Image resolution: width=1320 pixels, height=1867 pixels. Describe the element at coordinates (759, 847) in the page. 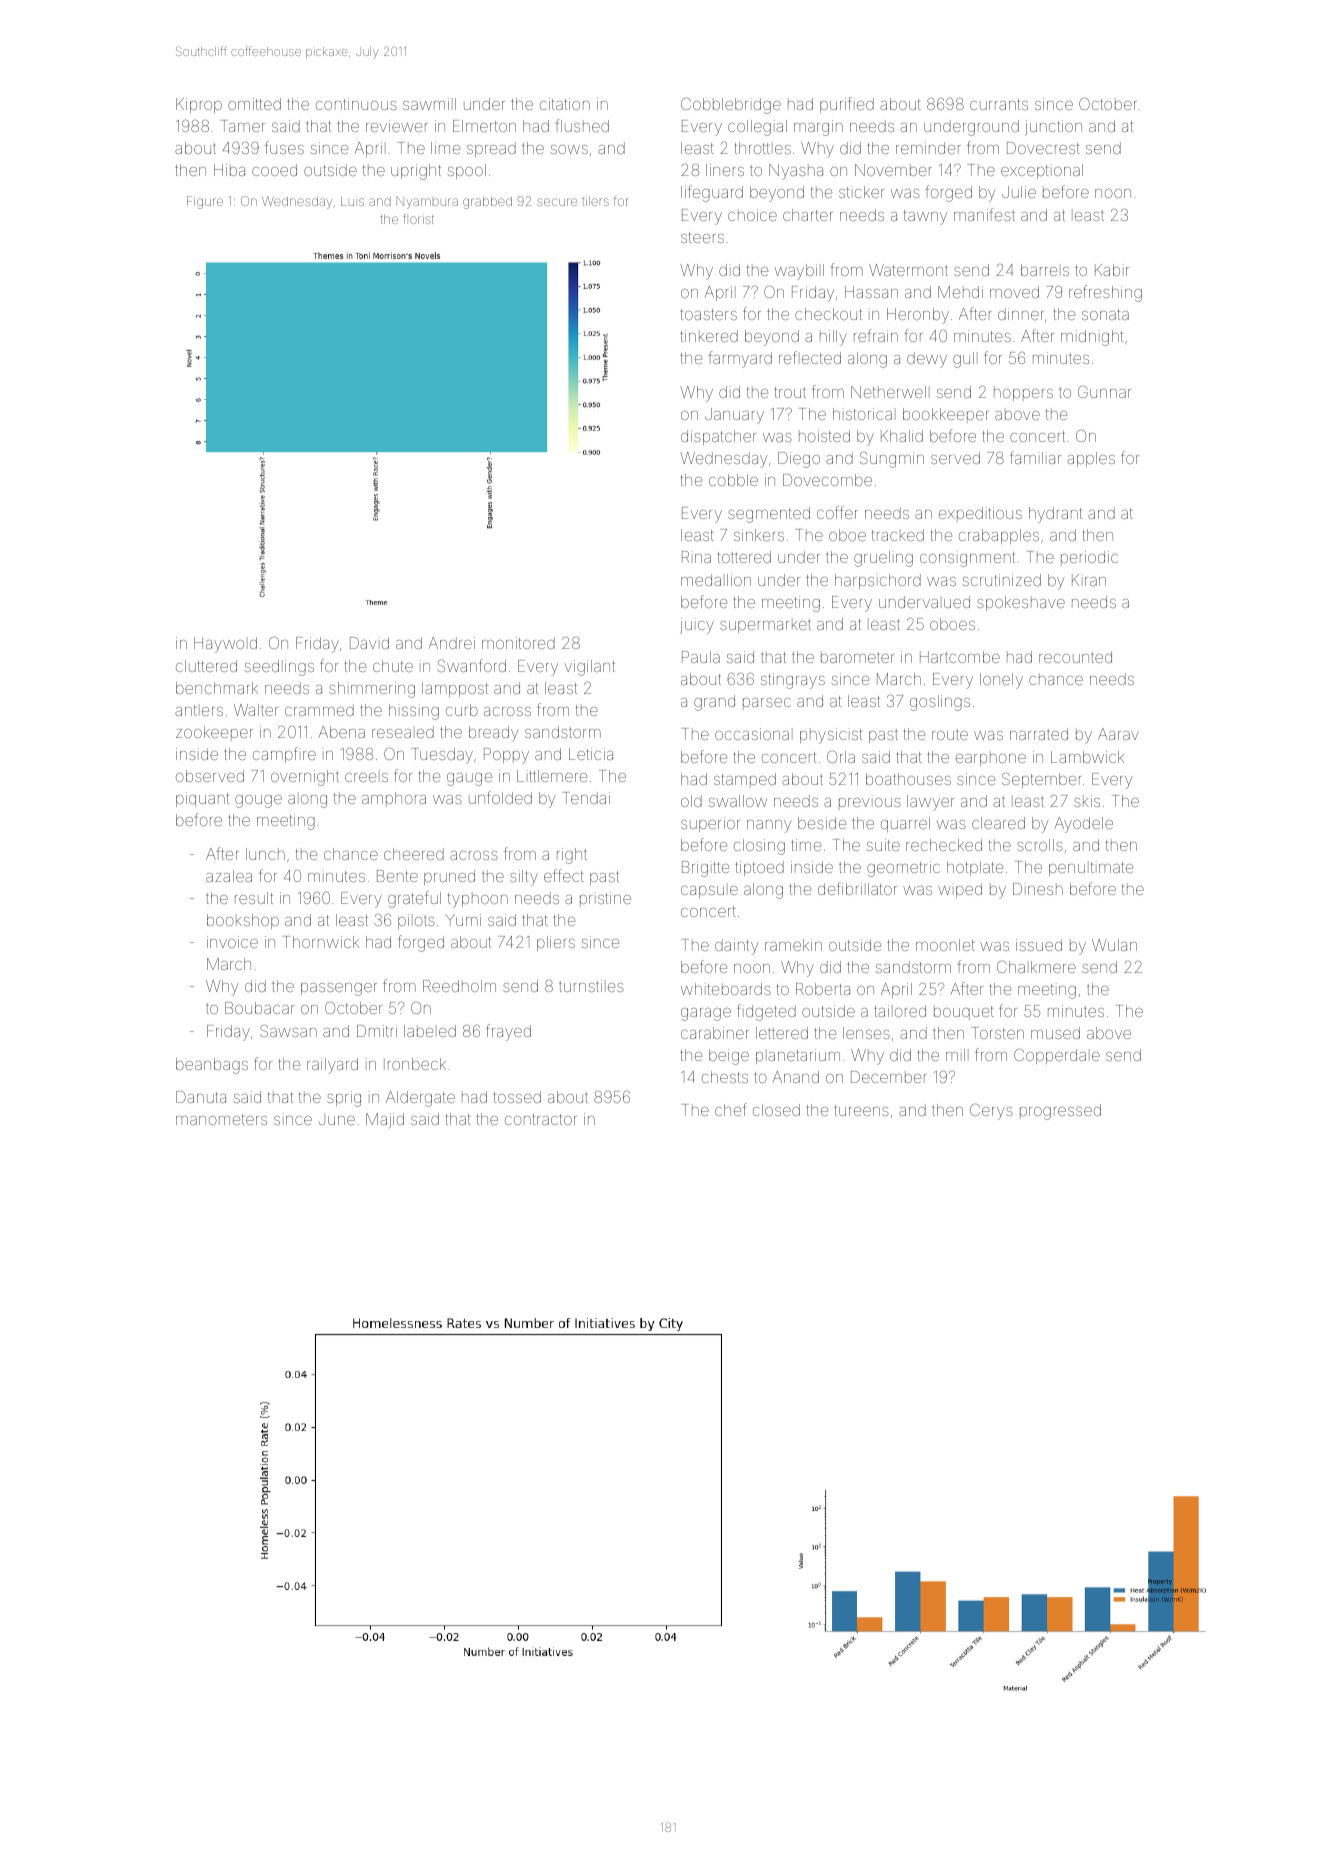

I see `closing` at that location.
